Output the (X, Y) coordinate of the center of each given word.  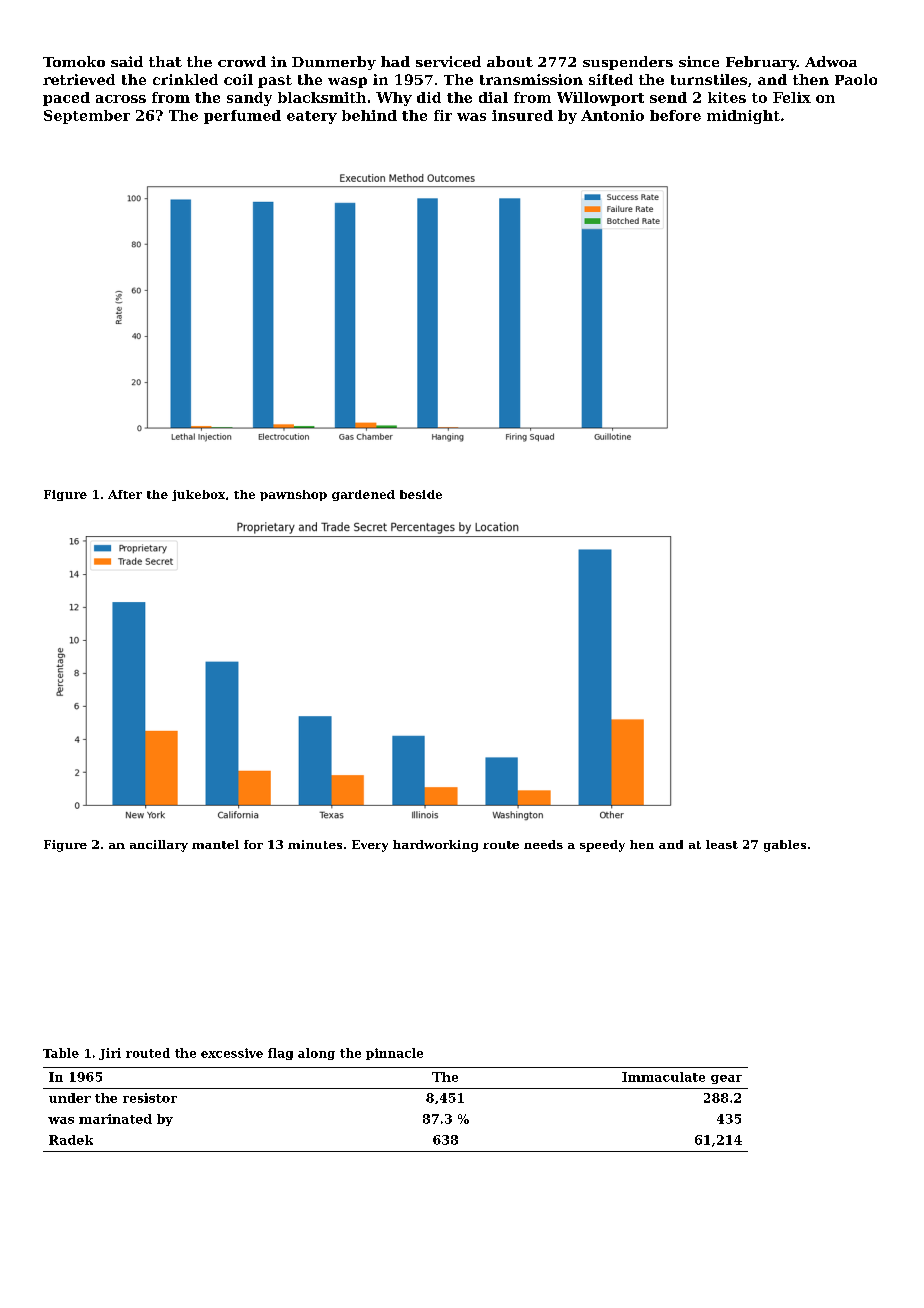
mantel (215, 844)
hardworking (435, 846)
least (722, 844)
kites (727, 97)
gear (726, 1079)
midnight (743, 117)
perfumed (242, 117)
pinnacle (394, 1054)
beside (421, 494)
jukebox (198, 495)
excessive (232, 1053)
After (125, 494)
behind (369, 115)
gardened (363, 495)
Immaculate (663, 1077)
